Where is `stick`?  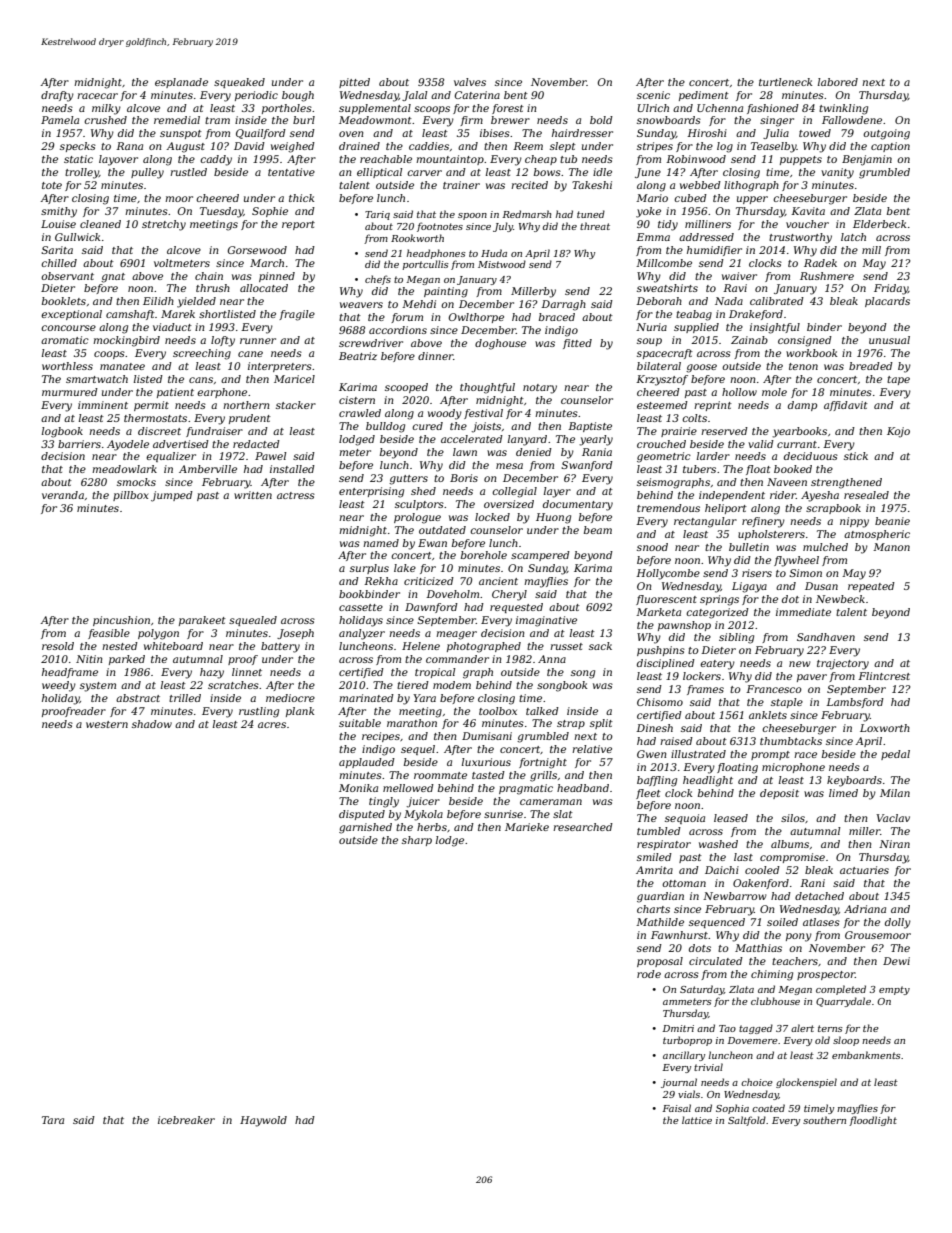 stick is located at coordinates (856, 456).
